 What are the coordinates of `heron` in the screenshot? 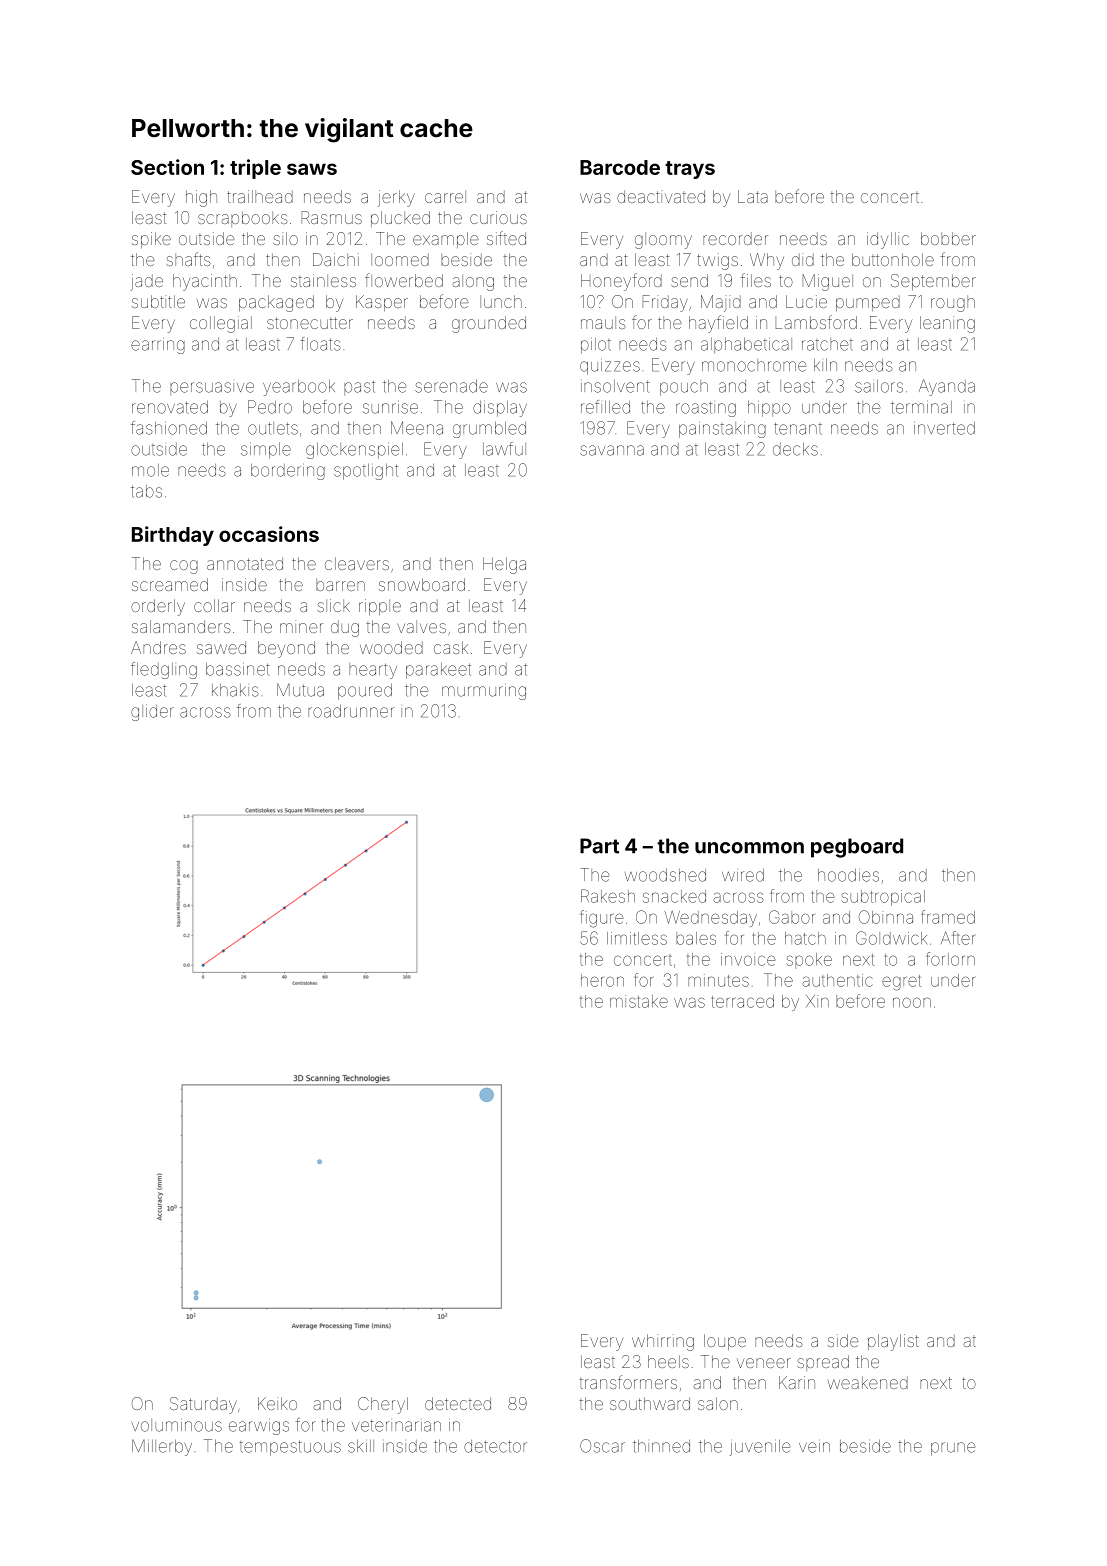 It's located at (602, 980).
